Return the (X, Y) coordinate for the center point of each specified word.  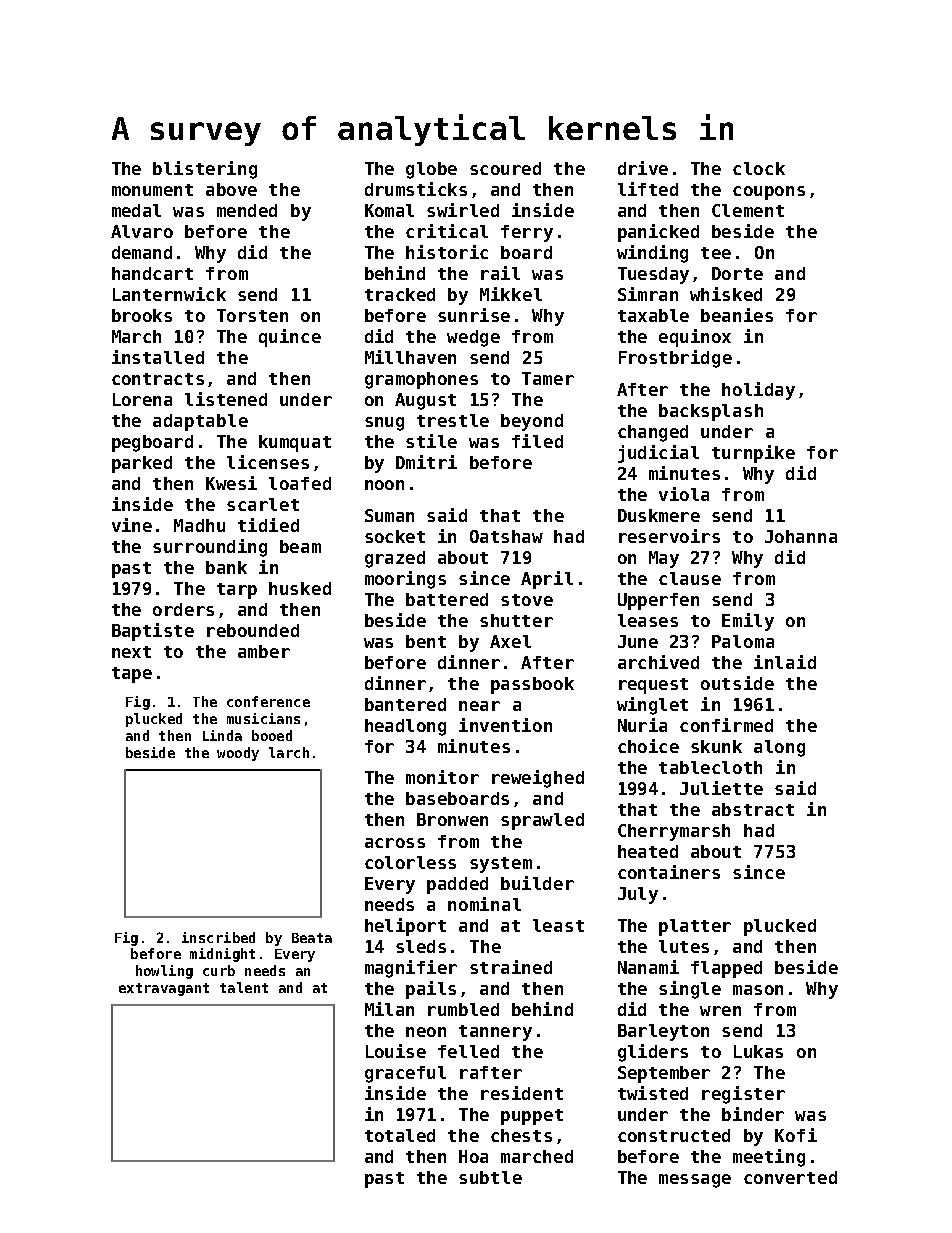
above (231, 189)
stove (527, 600)
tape (132, 675)
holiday (758, 391)
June (638, 641)
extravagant (164, 989)
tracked (400, 294)
